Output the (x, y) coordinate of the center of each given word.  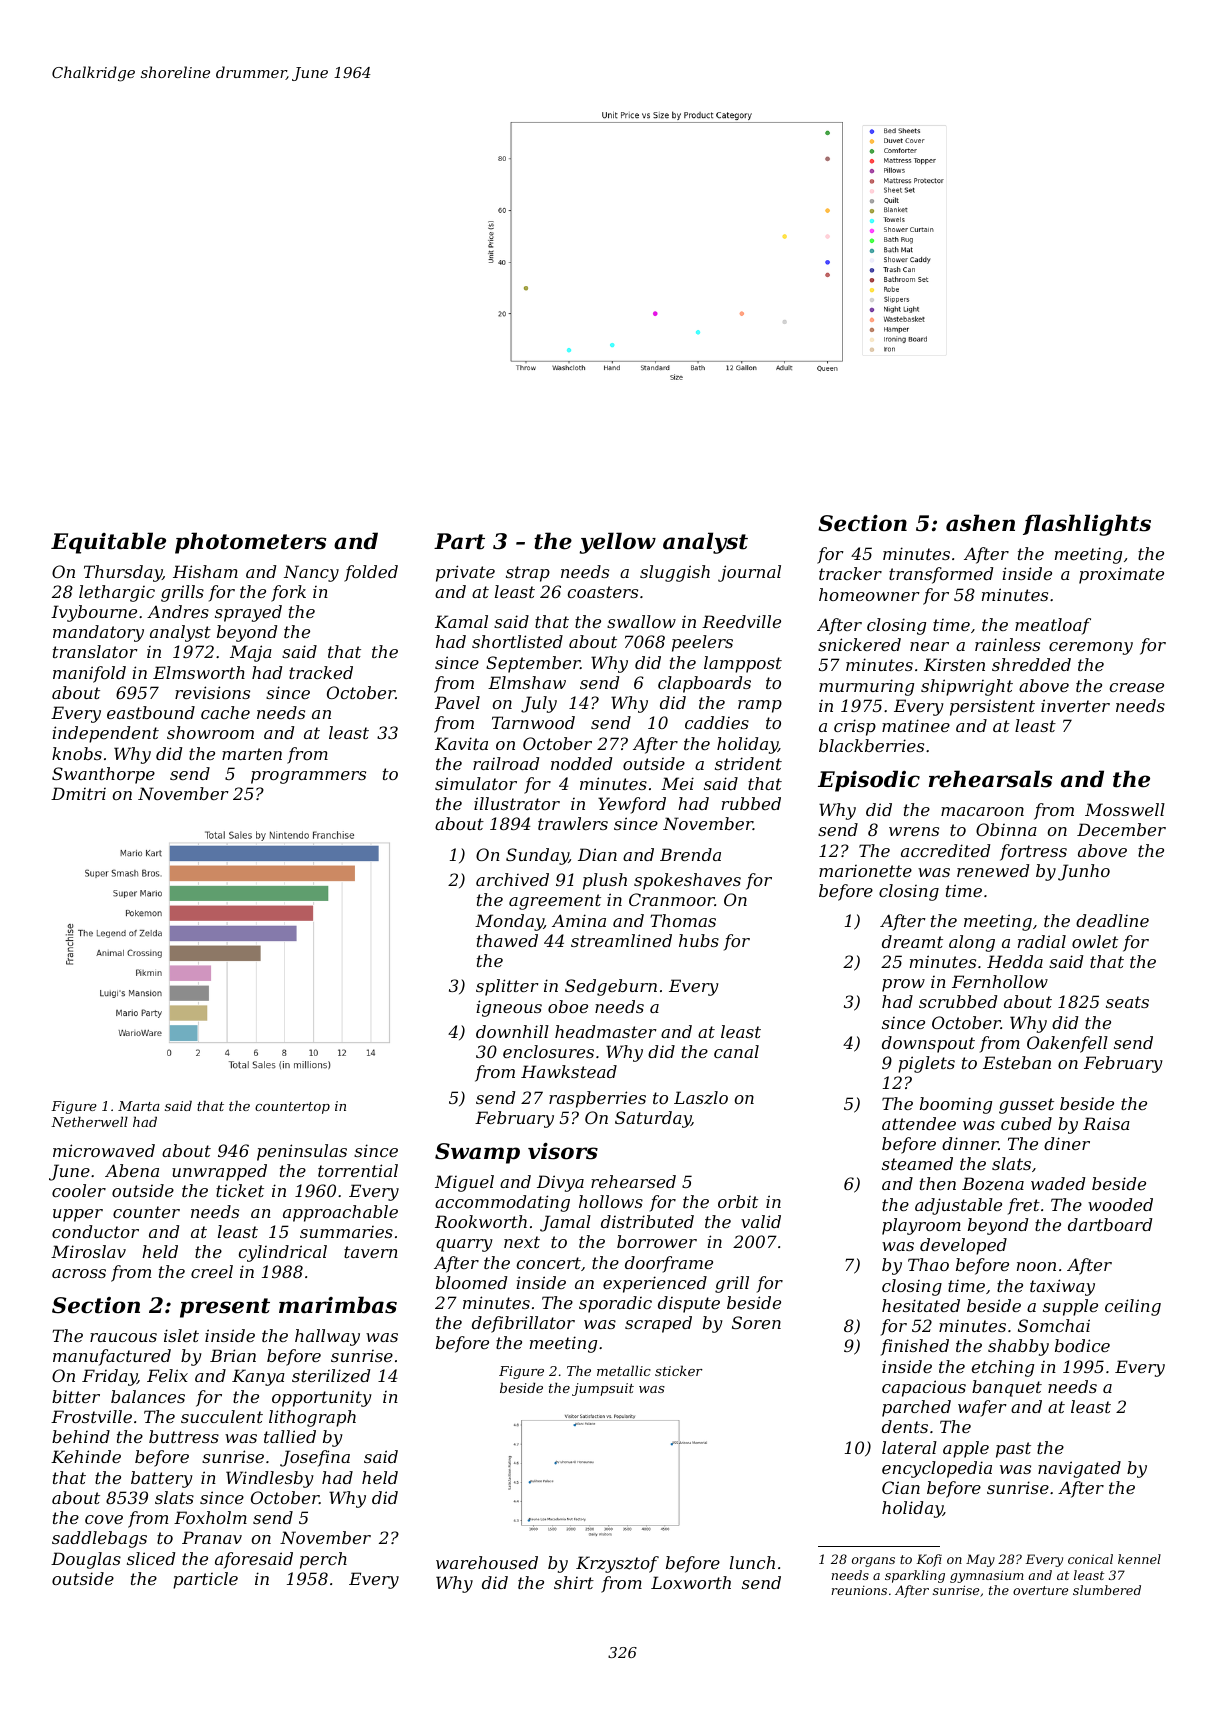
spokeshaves (687, 881)
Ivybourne (94, 613)
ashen (980, 523)
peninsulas (302, 1152)
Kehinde (86, 1456)
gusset (1026, 1106)
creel (212, 1271)
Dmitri (78, 793)
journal (749, 573)
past (1013, 1450)
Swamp (477, 1153)
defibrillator (523, 1324)
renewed (993, 870)
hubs (699, 940)
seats (1127, 1002)
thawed (507, 940)
